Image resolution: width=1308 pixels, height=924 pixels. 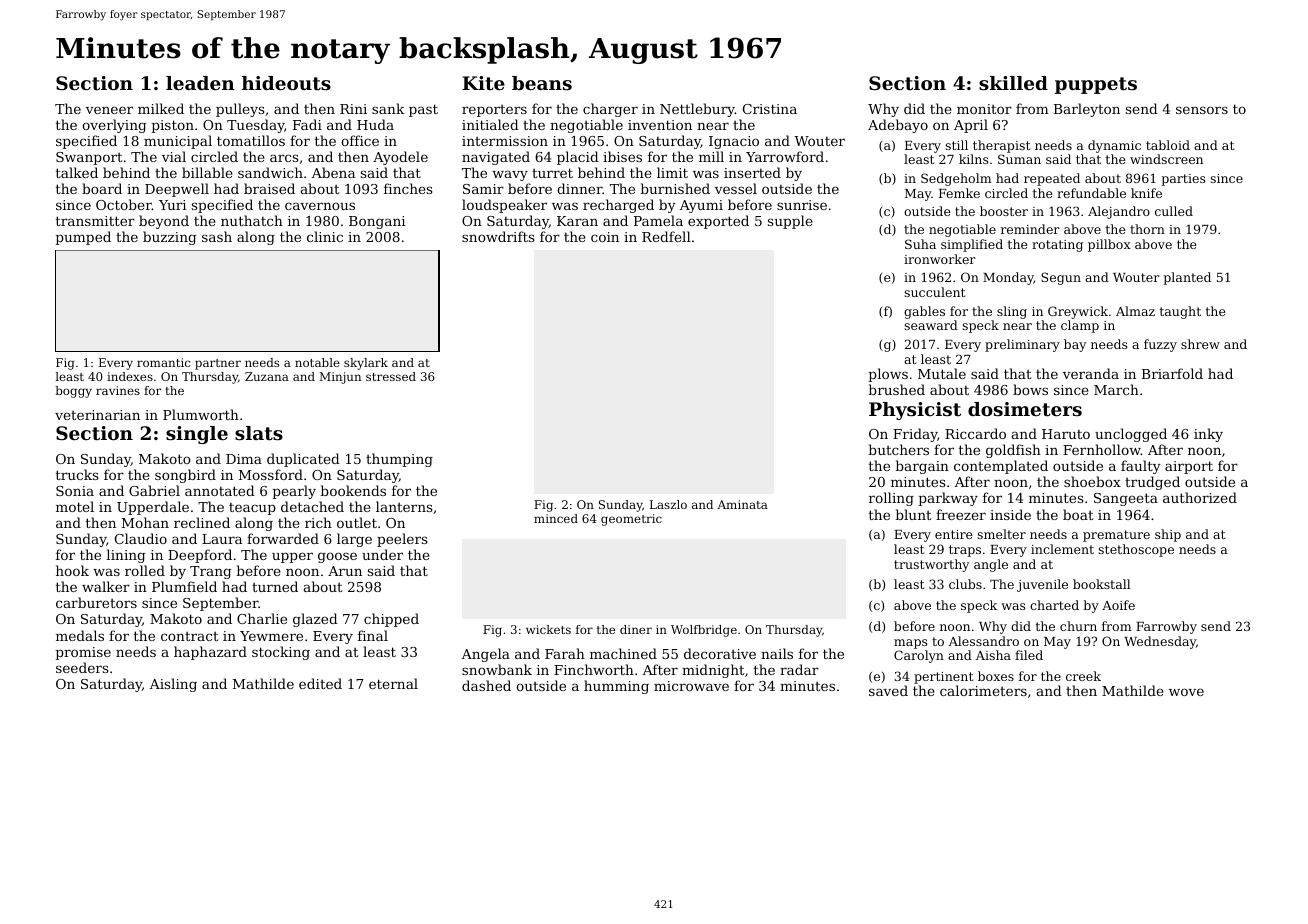 What do you see at coordinates (1080, 326) in the screenshot?
I see `clamp` at bounding box center [1080, 326].
